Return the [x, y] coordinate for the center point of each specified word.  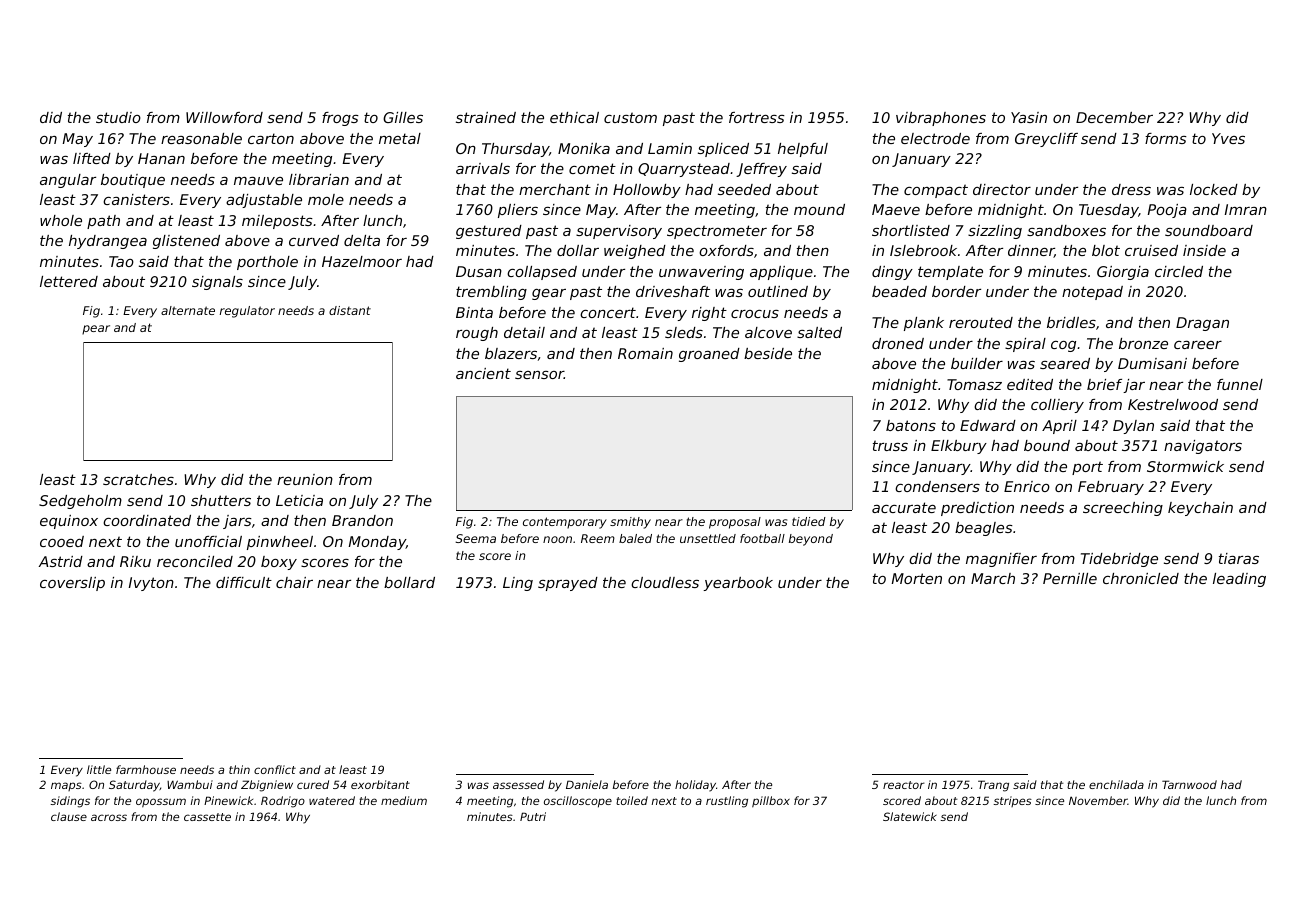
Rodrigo [283, 802]
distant [350, 310]
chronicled [1141, 578]
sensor [539, 375]
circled [1179, 271]
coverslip [72, 584]
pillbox [771, 802]
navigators [1203, 447]
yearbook [738, 584]
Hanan [161, 158]
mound [819, 209]
